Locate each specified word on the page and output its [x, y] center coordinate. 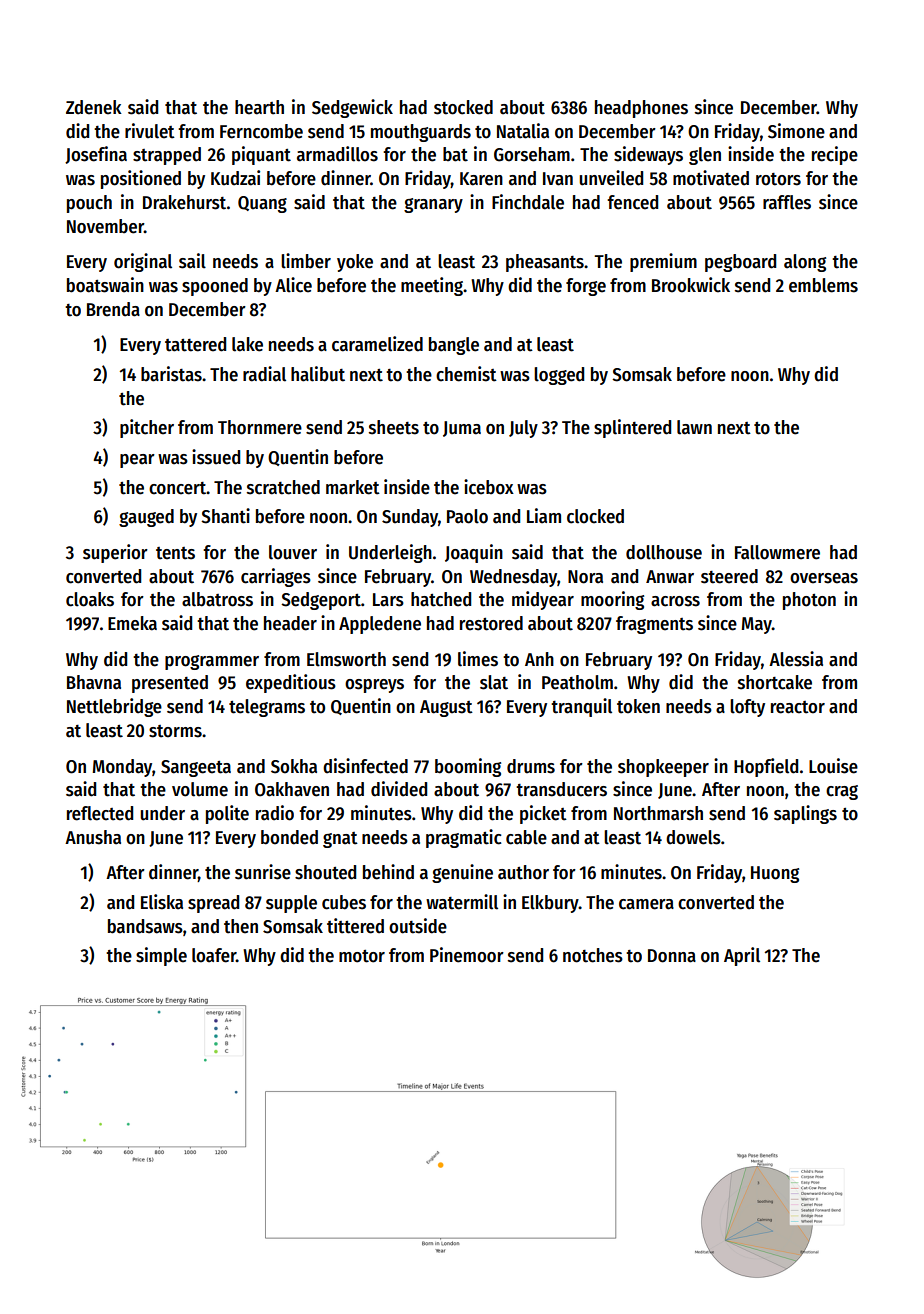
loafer [214, 955]
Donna [672, 956]
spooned [215, 287]
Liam [544, 516]
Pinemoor [467, 955]
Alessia [796, 659]
